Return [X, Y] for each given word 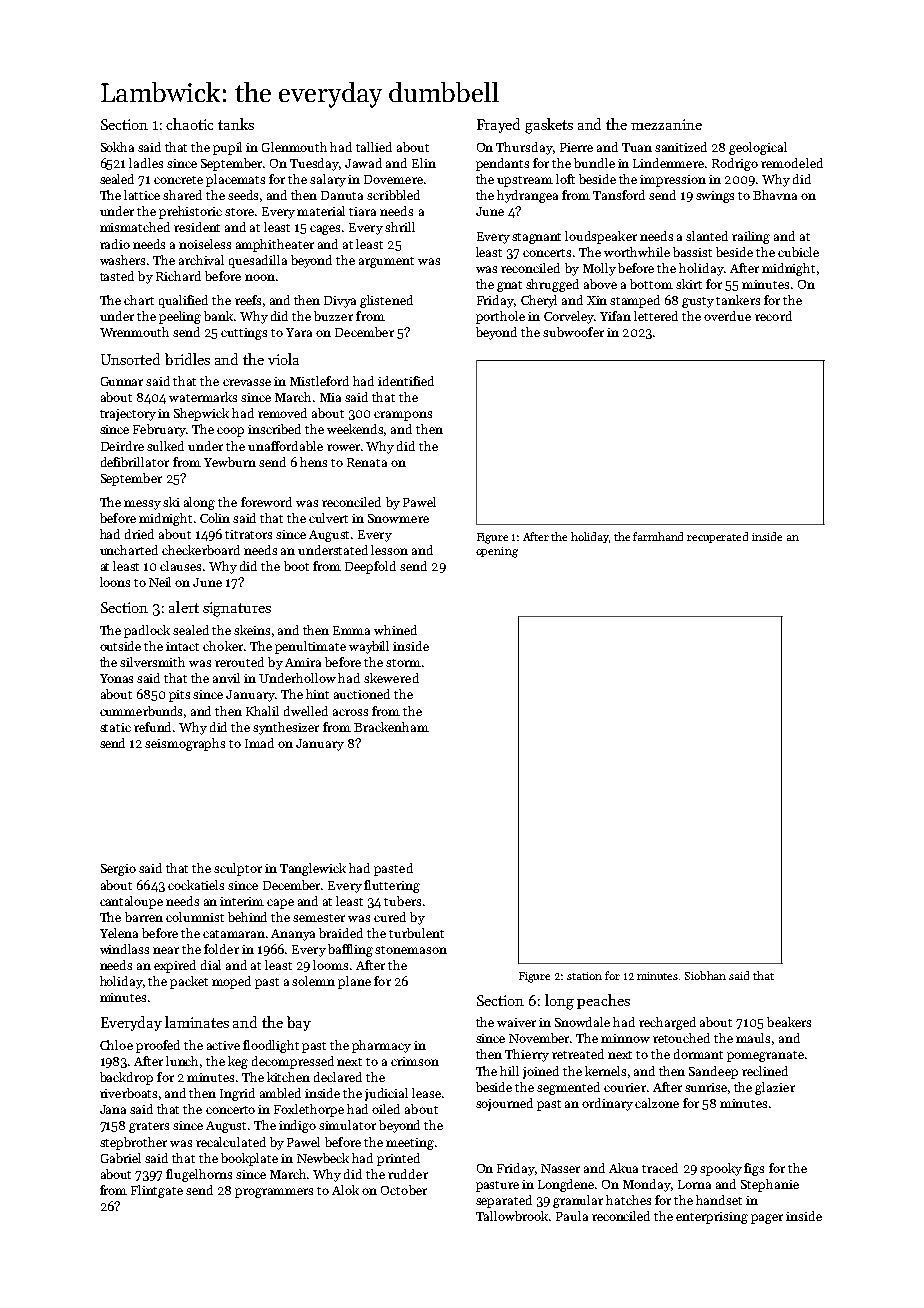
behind [247, 917]
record [773, 316]
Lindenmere [668, 163]
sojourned [504, 1104]
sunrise [706, 1087]
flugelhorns [199, 1175]
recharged [667, 1023]
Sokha [117, 147]
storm [403, 663]
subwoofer [573, 332]
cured [390, 917]
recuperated [717, 537]
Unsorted [130, 359]
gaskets [549, 126]
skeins [252, 630]
